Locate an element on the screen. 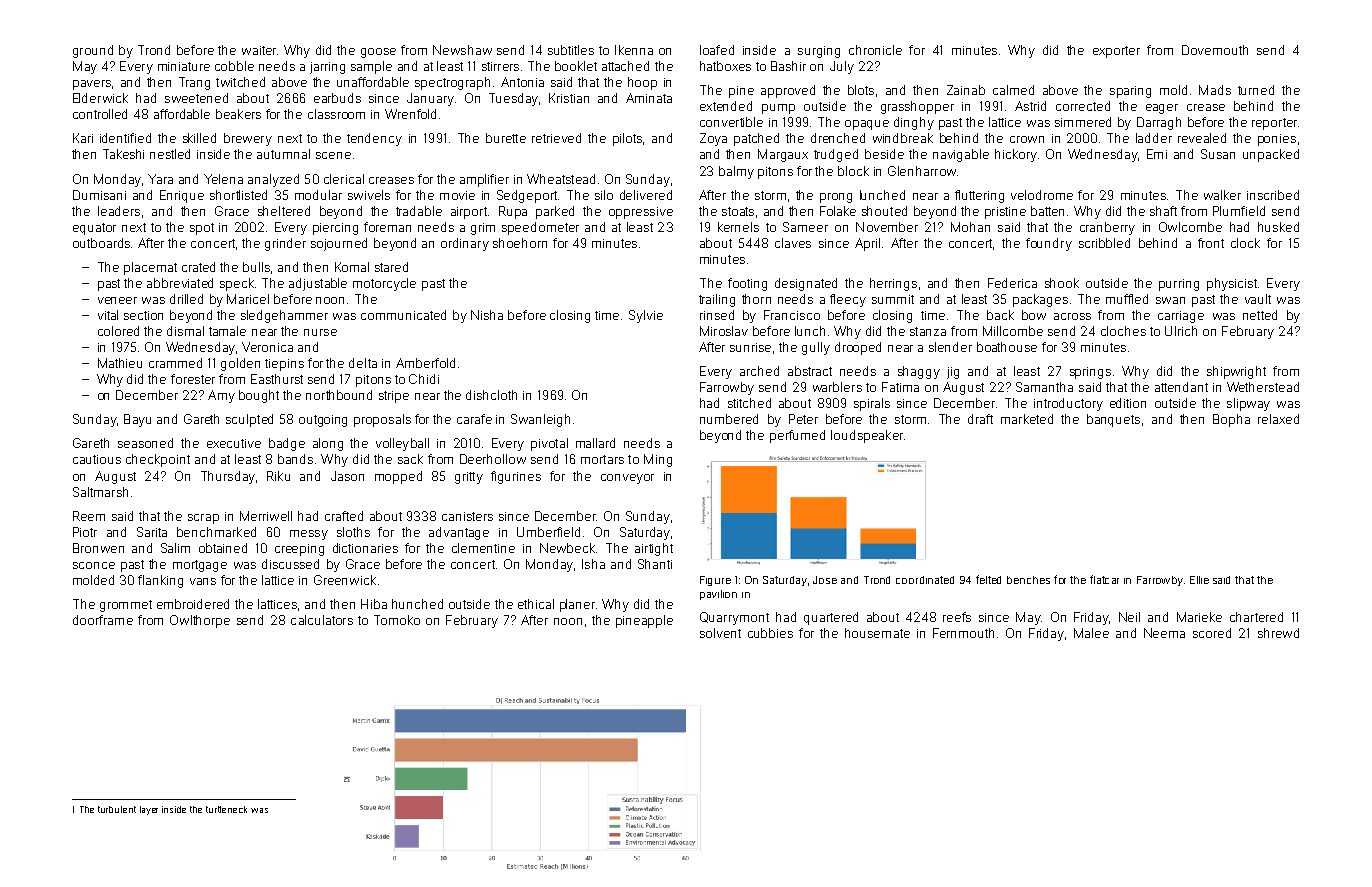 Image resolution: width=1372 pixels, height=887 pixels. banquets is located at coordinates (1113, 420).
